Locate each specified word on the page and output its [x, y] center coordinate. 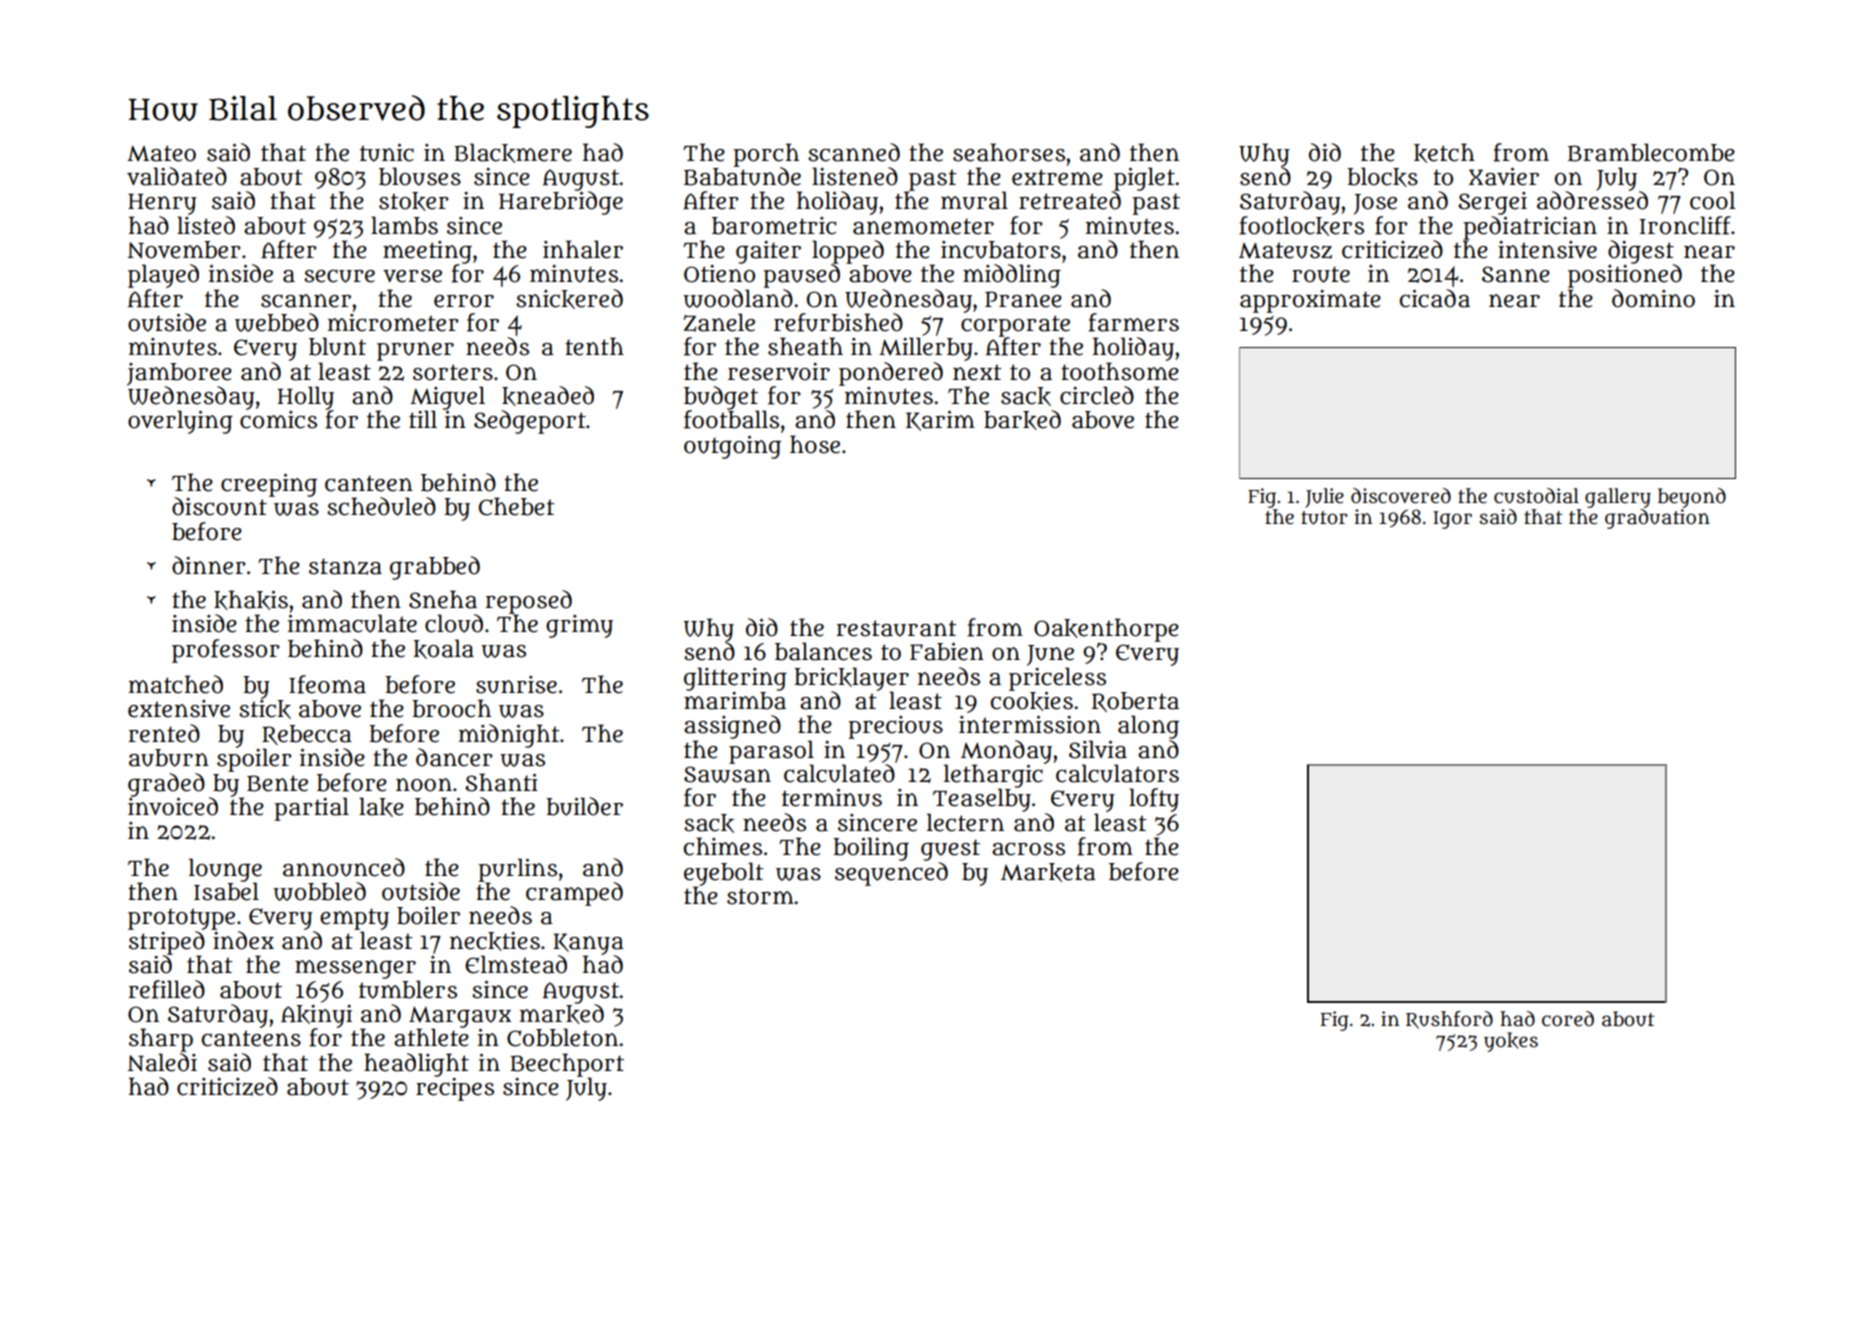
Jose [1375, 204]
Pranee [1023, 299]
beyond [1692, 498]
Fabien [947, 651]
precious [895, 727]
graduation [1657, 519]
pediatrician [1530, 228]
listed [206, 225]
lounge [225, 870]
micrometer [393, 323]
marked [562, 1014]
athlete [431, 1037]
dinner [209, 565]
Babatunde [742, 176]
